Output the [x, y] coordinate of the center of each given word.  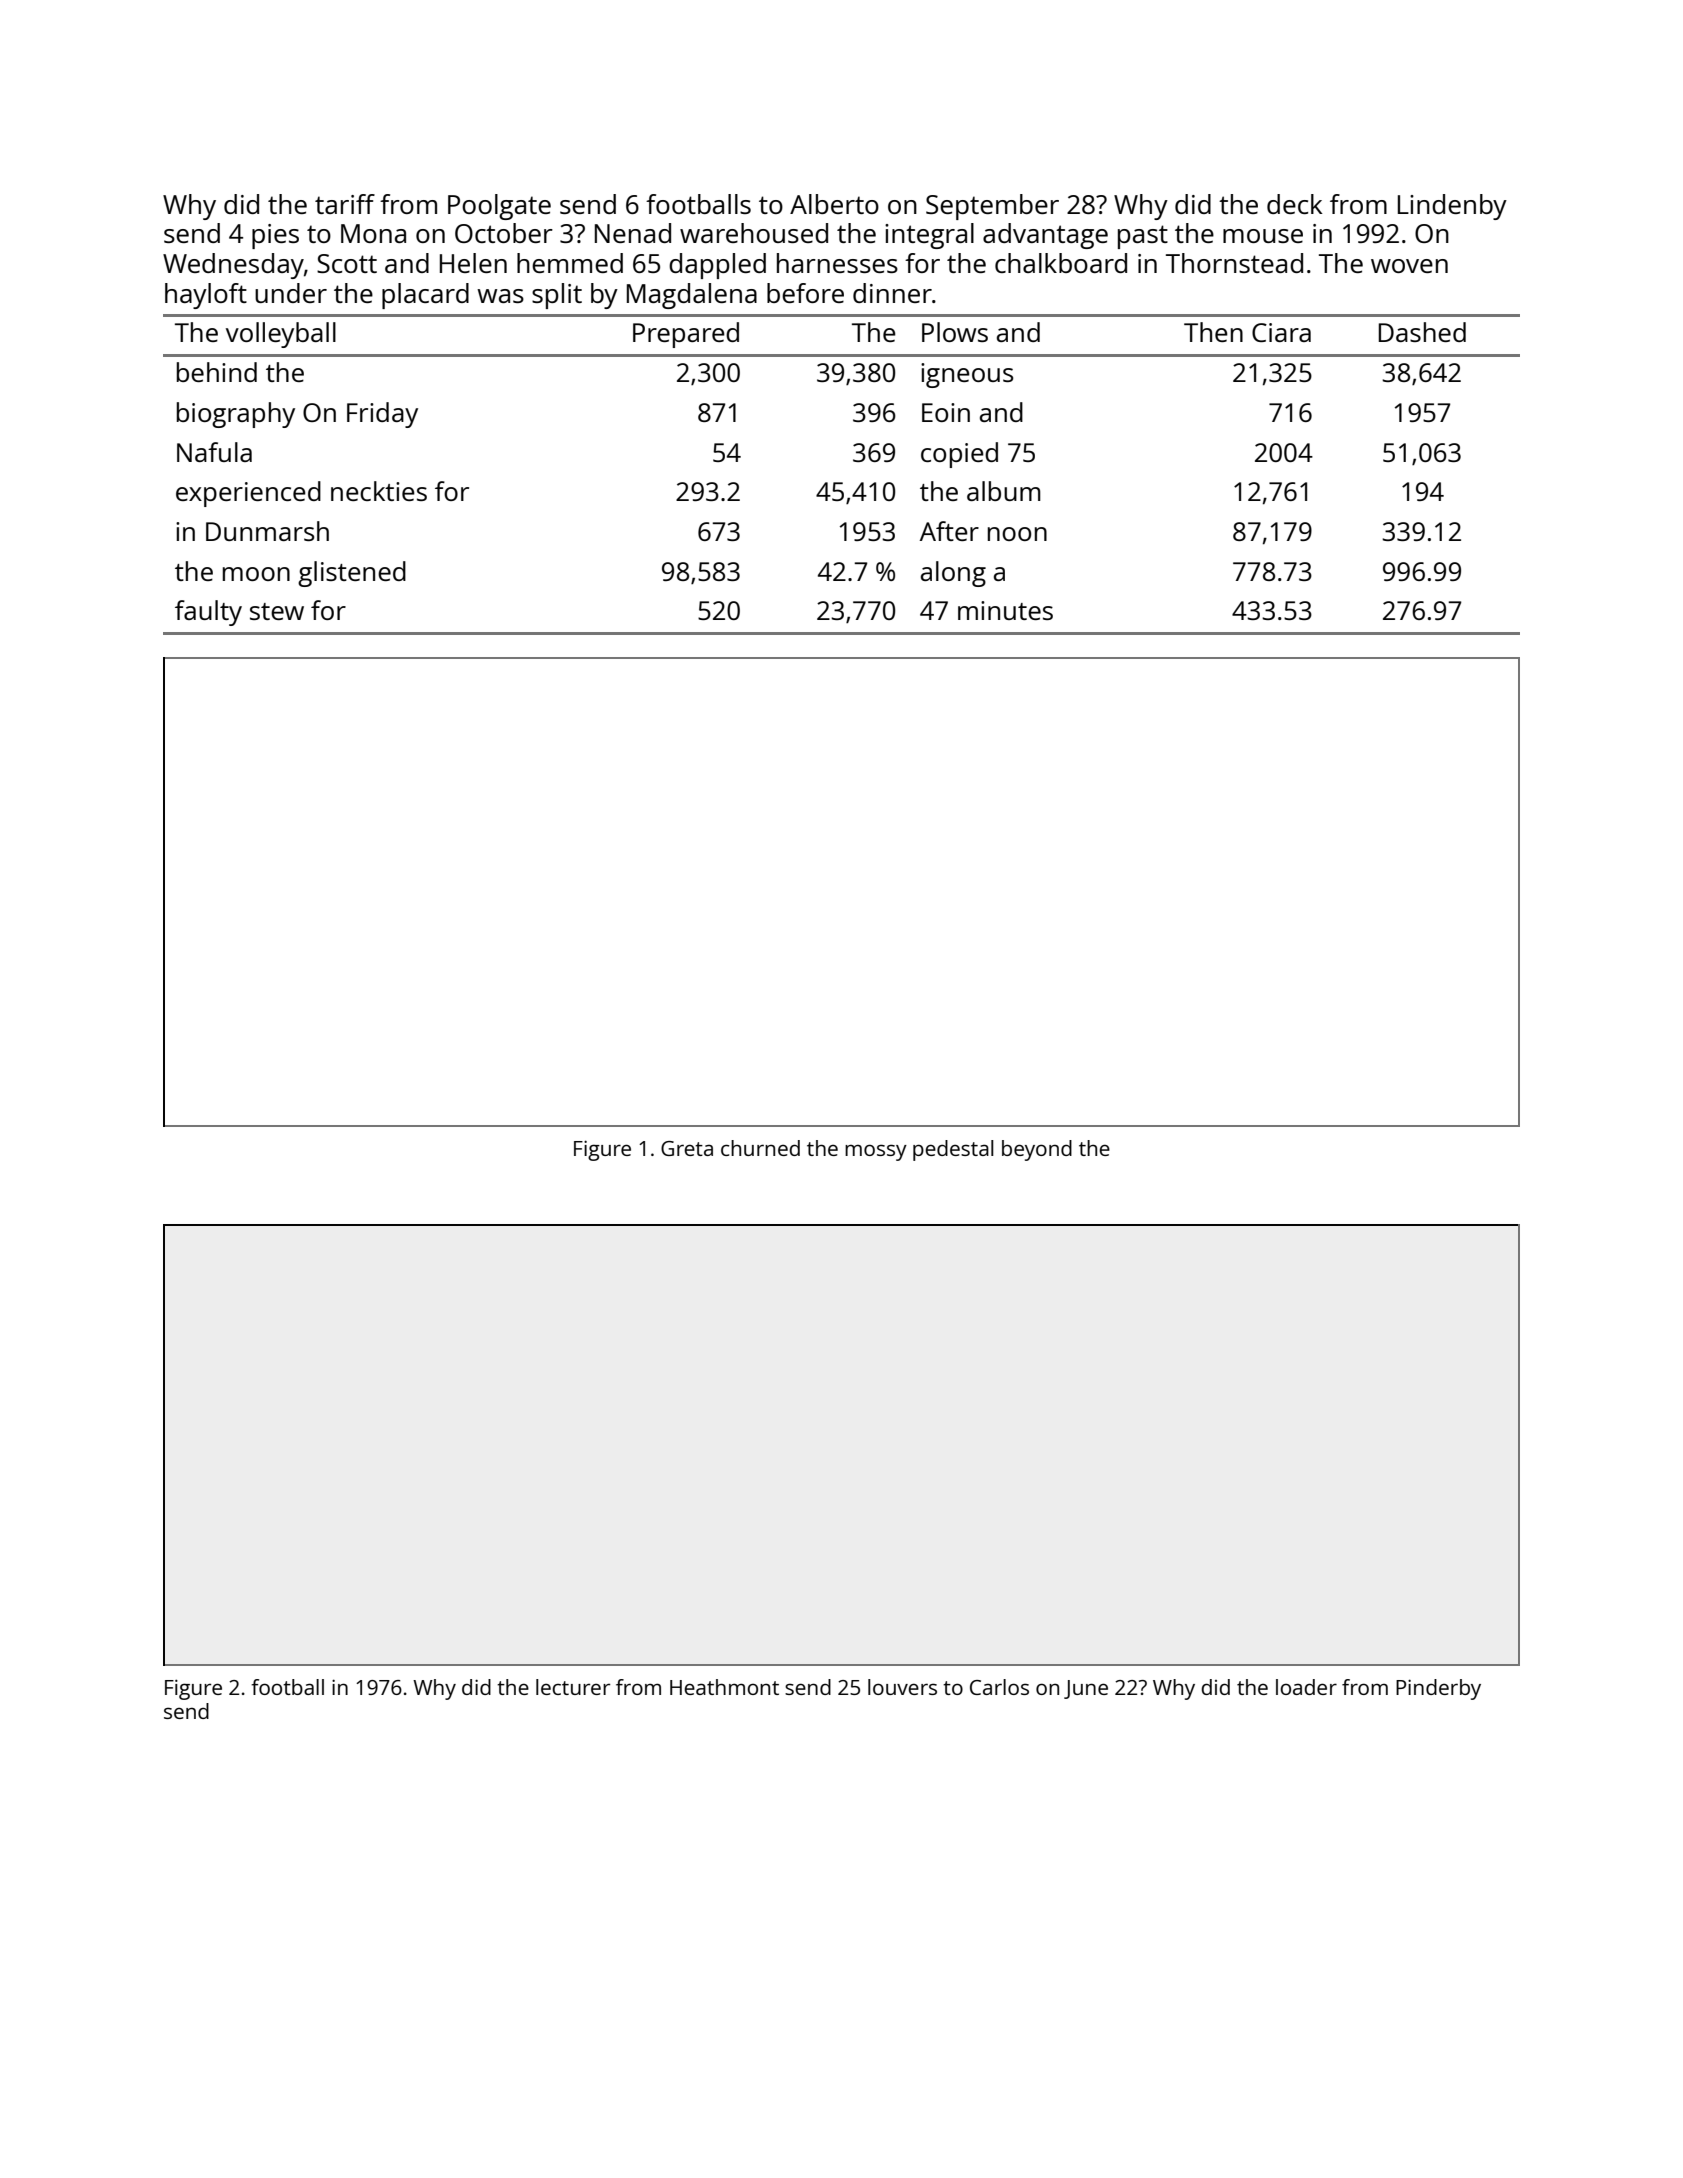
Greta [687, 1148]
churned [760, 1148]
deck [1295, 204]
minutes [1005, 610]
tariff [345, 204]
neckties [379, 491]
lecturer [573, 1687]
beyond [1037, 1150]
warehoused [754, 233]
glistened [352, 574]
